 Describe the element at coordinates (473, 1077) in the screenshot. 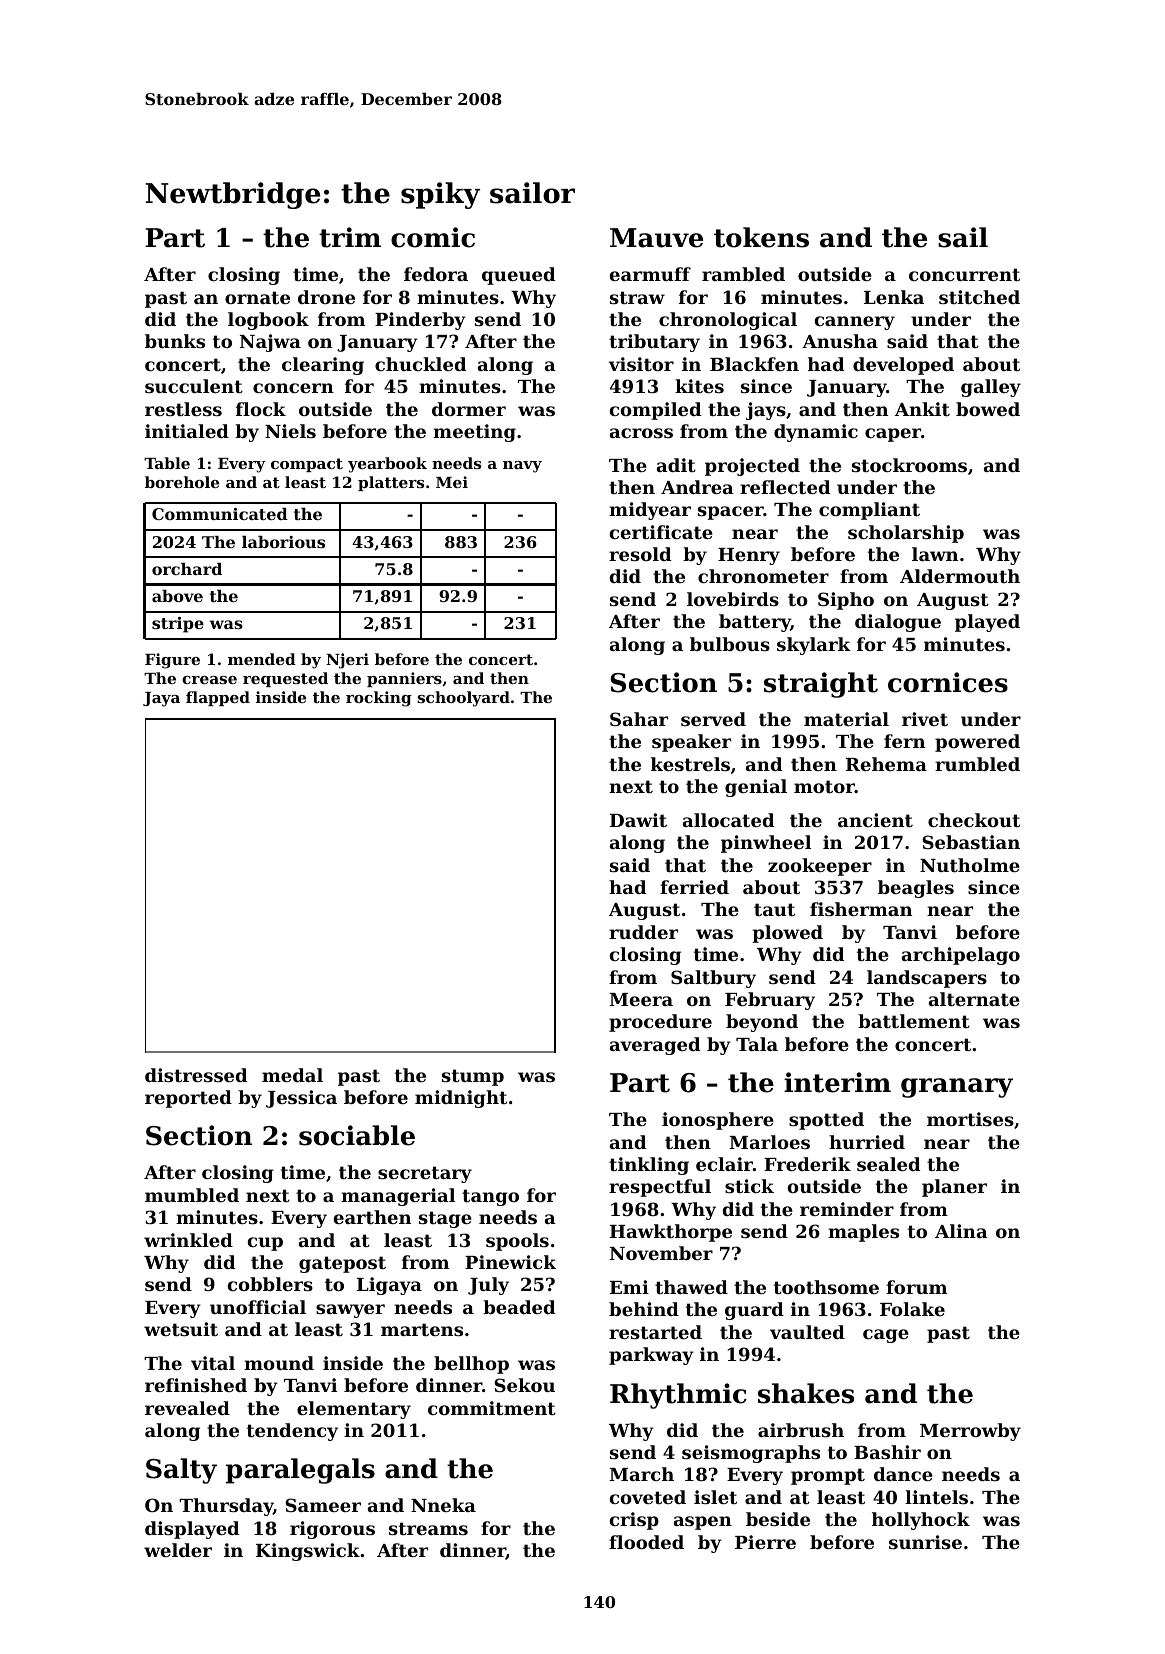

I see `stump` at that location.
